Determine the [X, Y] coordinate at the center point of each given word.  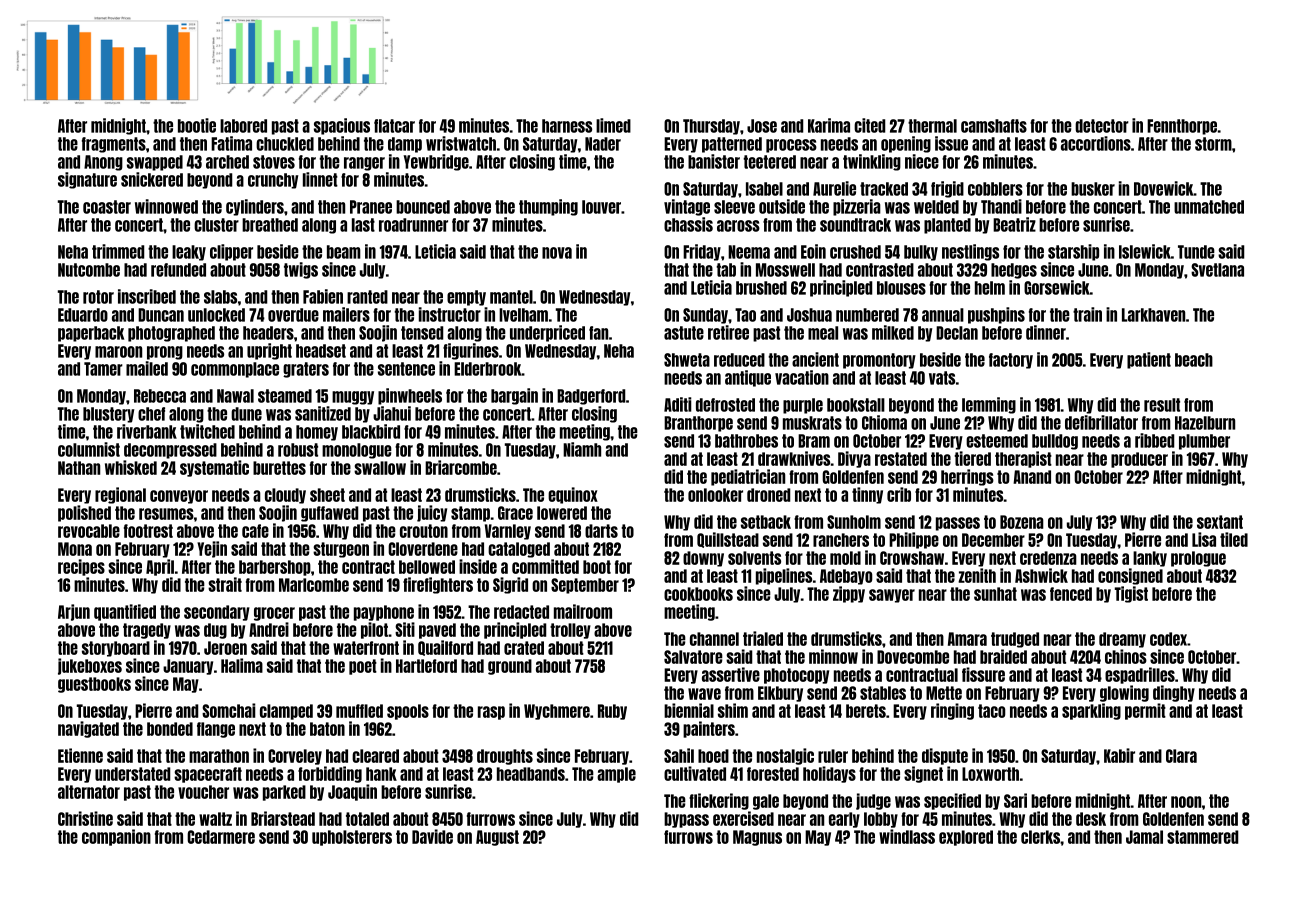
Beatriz [1014, 224]
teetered [769, 162]
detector [1102, 126]
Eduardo [83, 315]
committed [545, 566]
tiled [1234, 539]
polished [84, 513]
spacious [342, 126]
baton [327, 729]
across [738, 226]
